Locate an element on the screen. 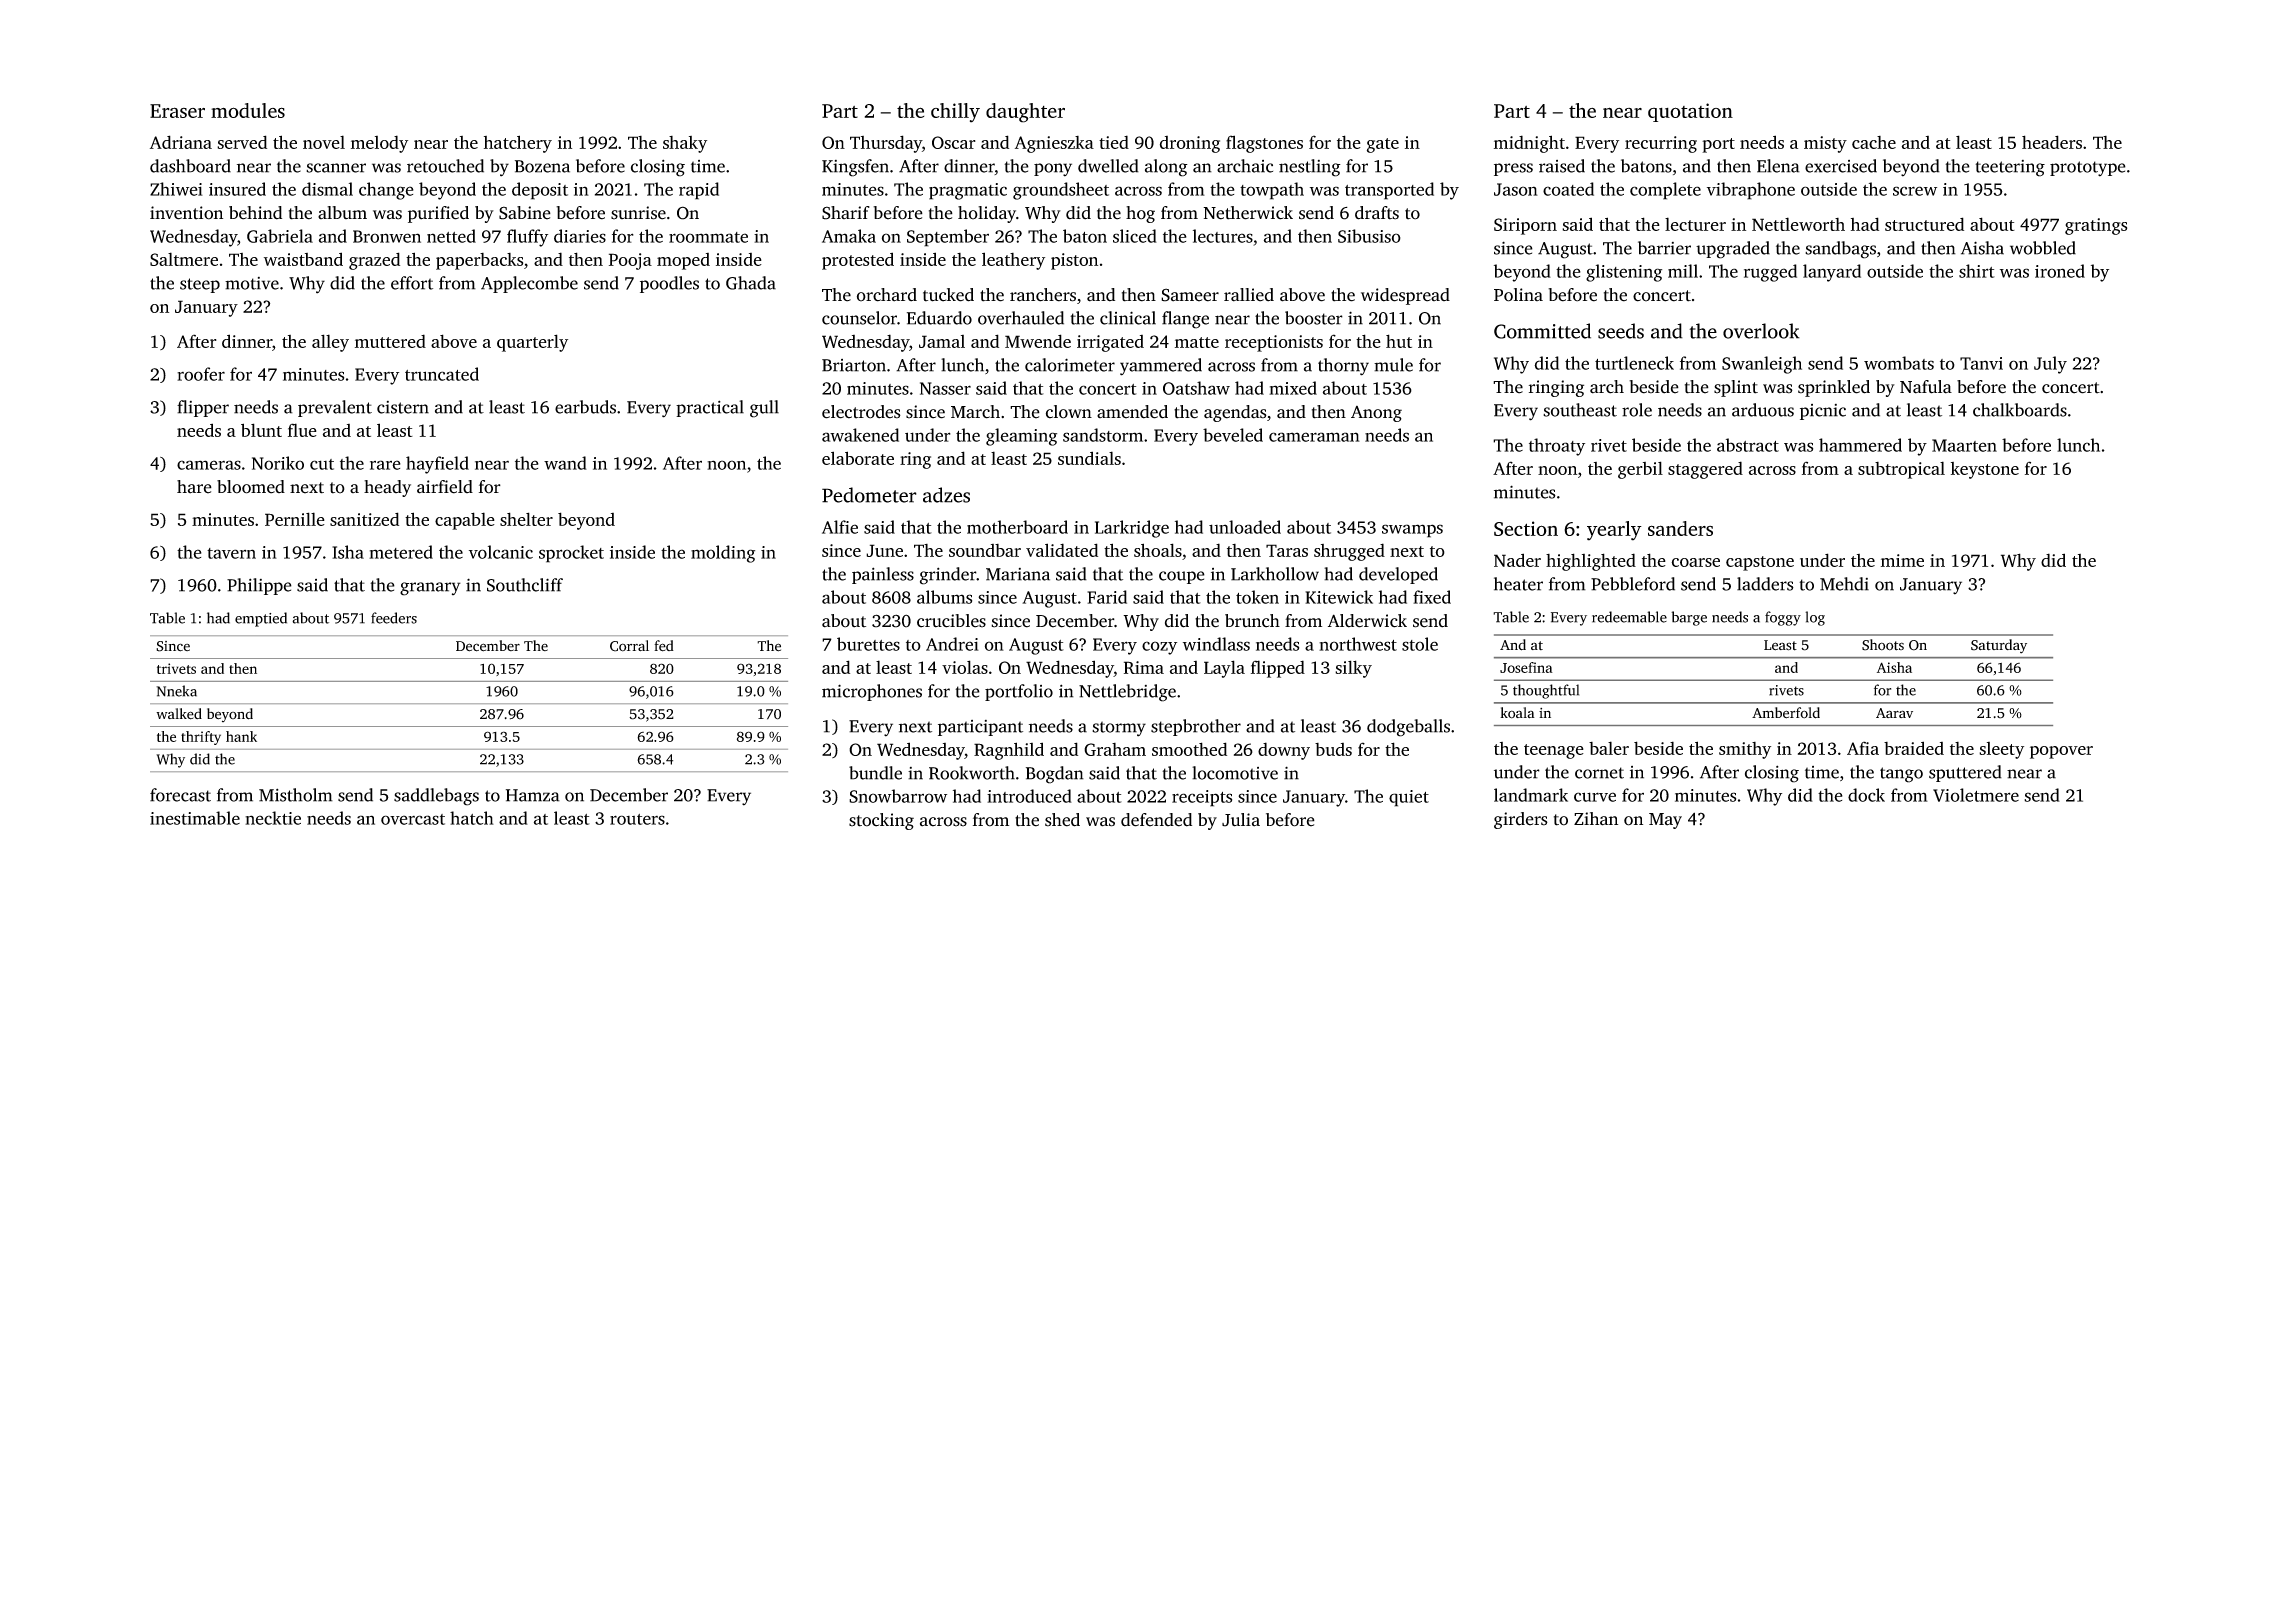 Image resolution: width=2282 pixels, height=1614 pixels. rallied is located at coordinates (1249, 295).
